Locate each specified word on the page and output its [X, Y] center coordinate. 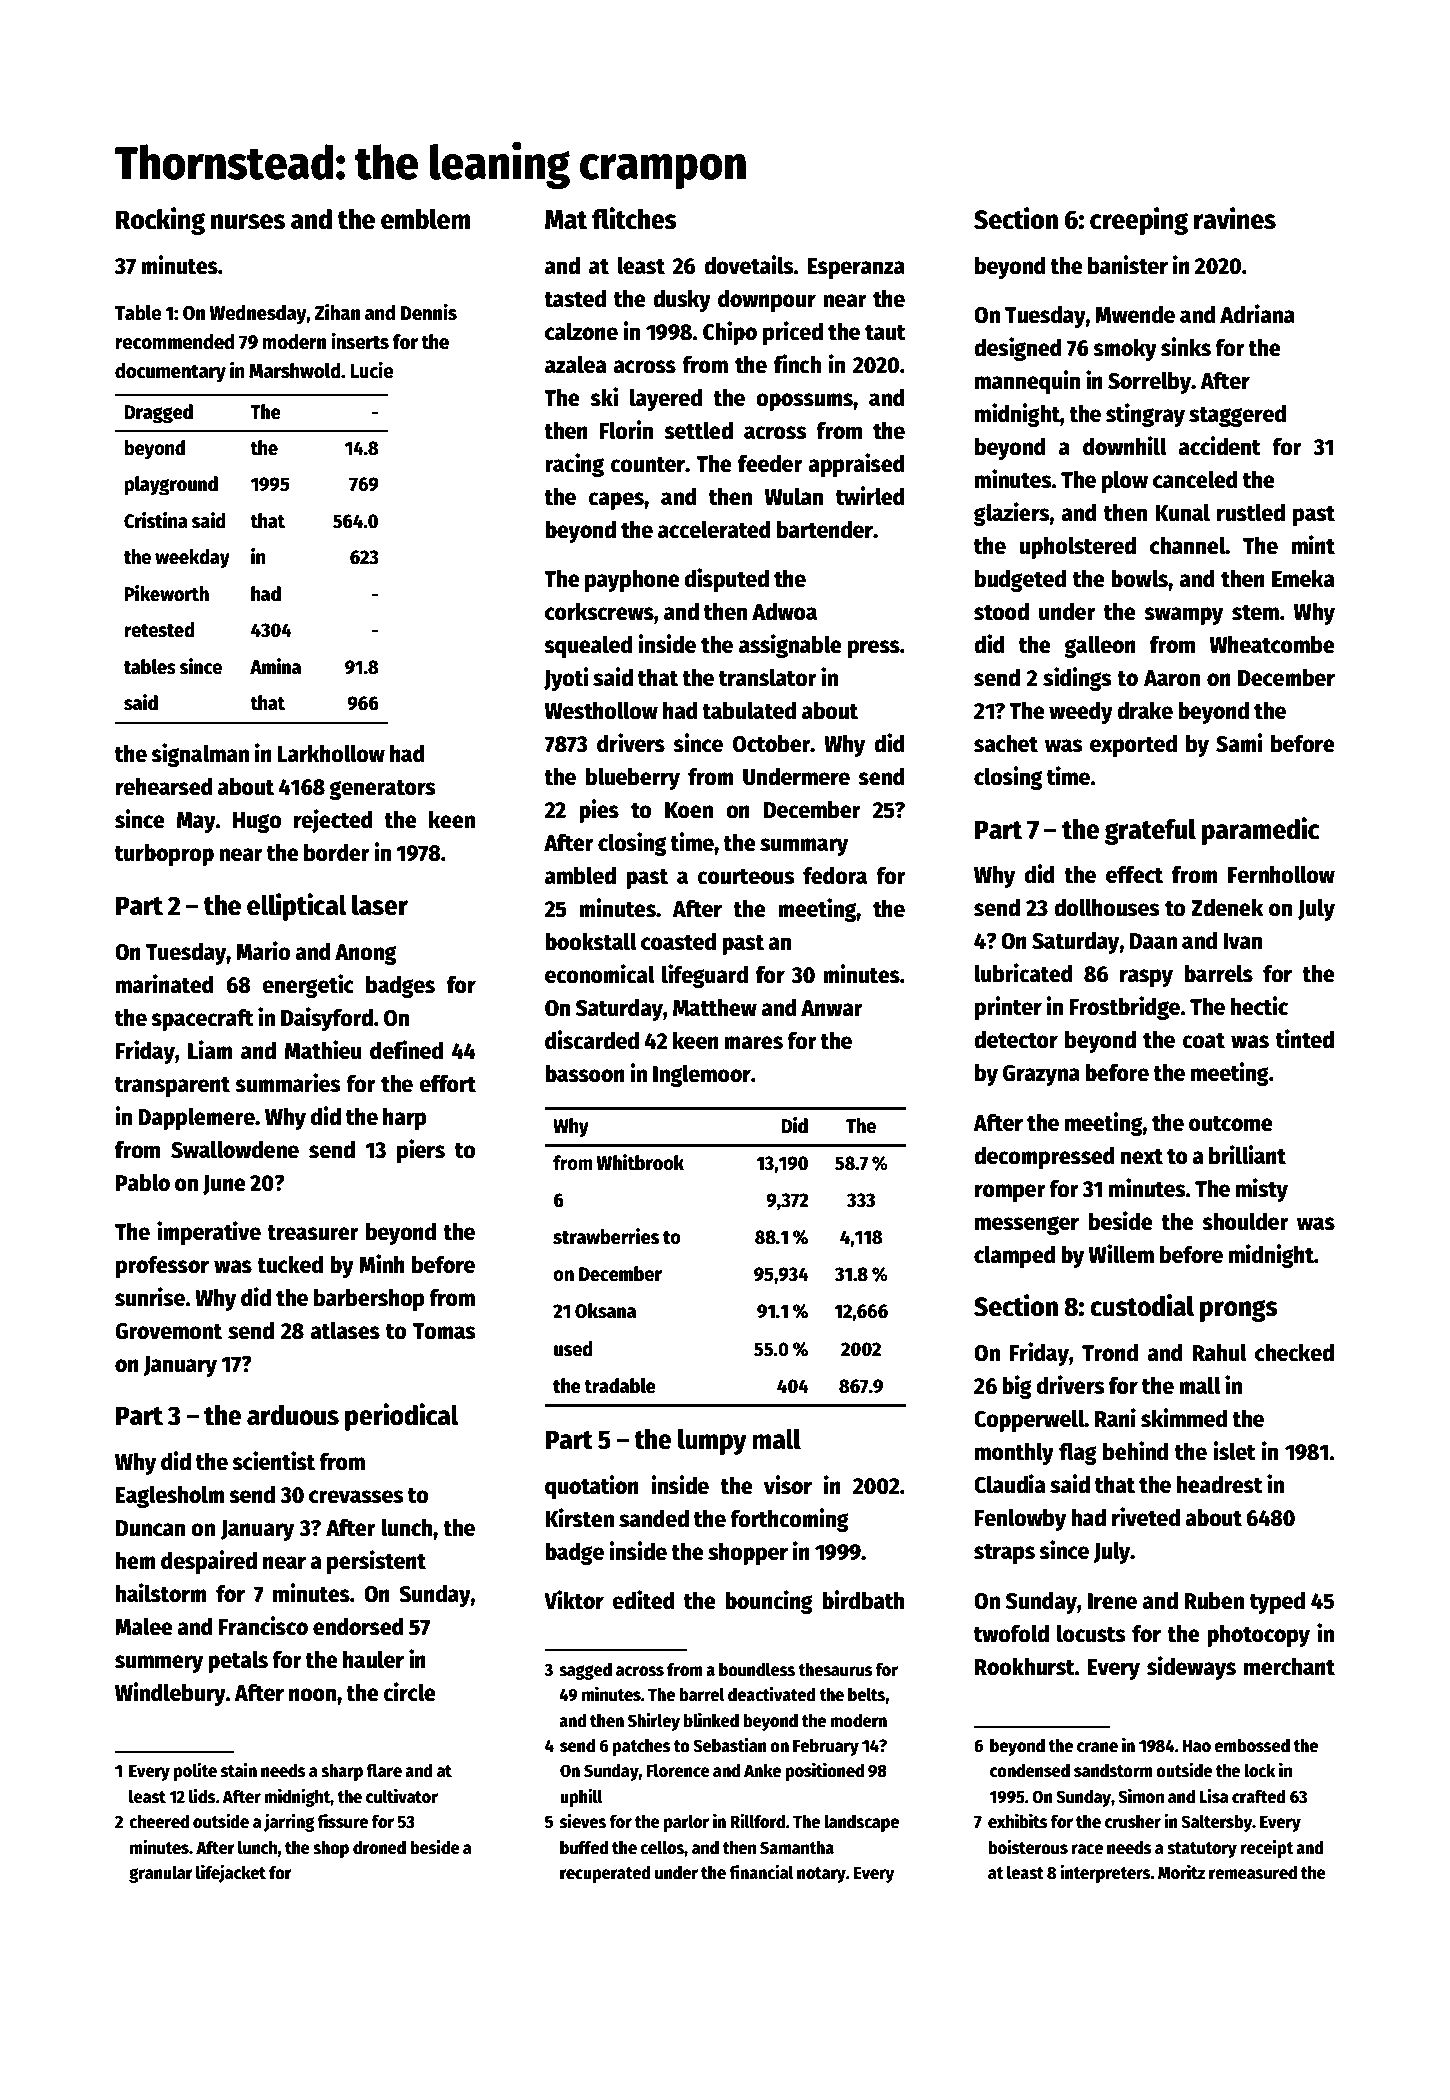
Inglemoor [702, 1075]
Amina [275, 666]
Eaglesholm [170, 1496]
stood [1001, 612]
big [1017, 1387]
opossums [804, 402]
